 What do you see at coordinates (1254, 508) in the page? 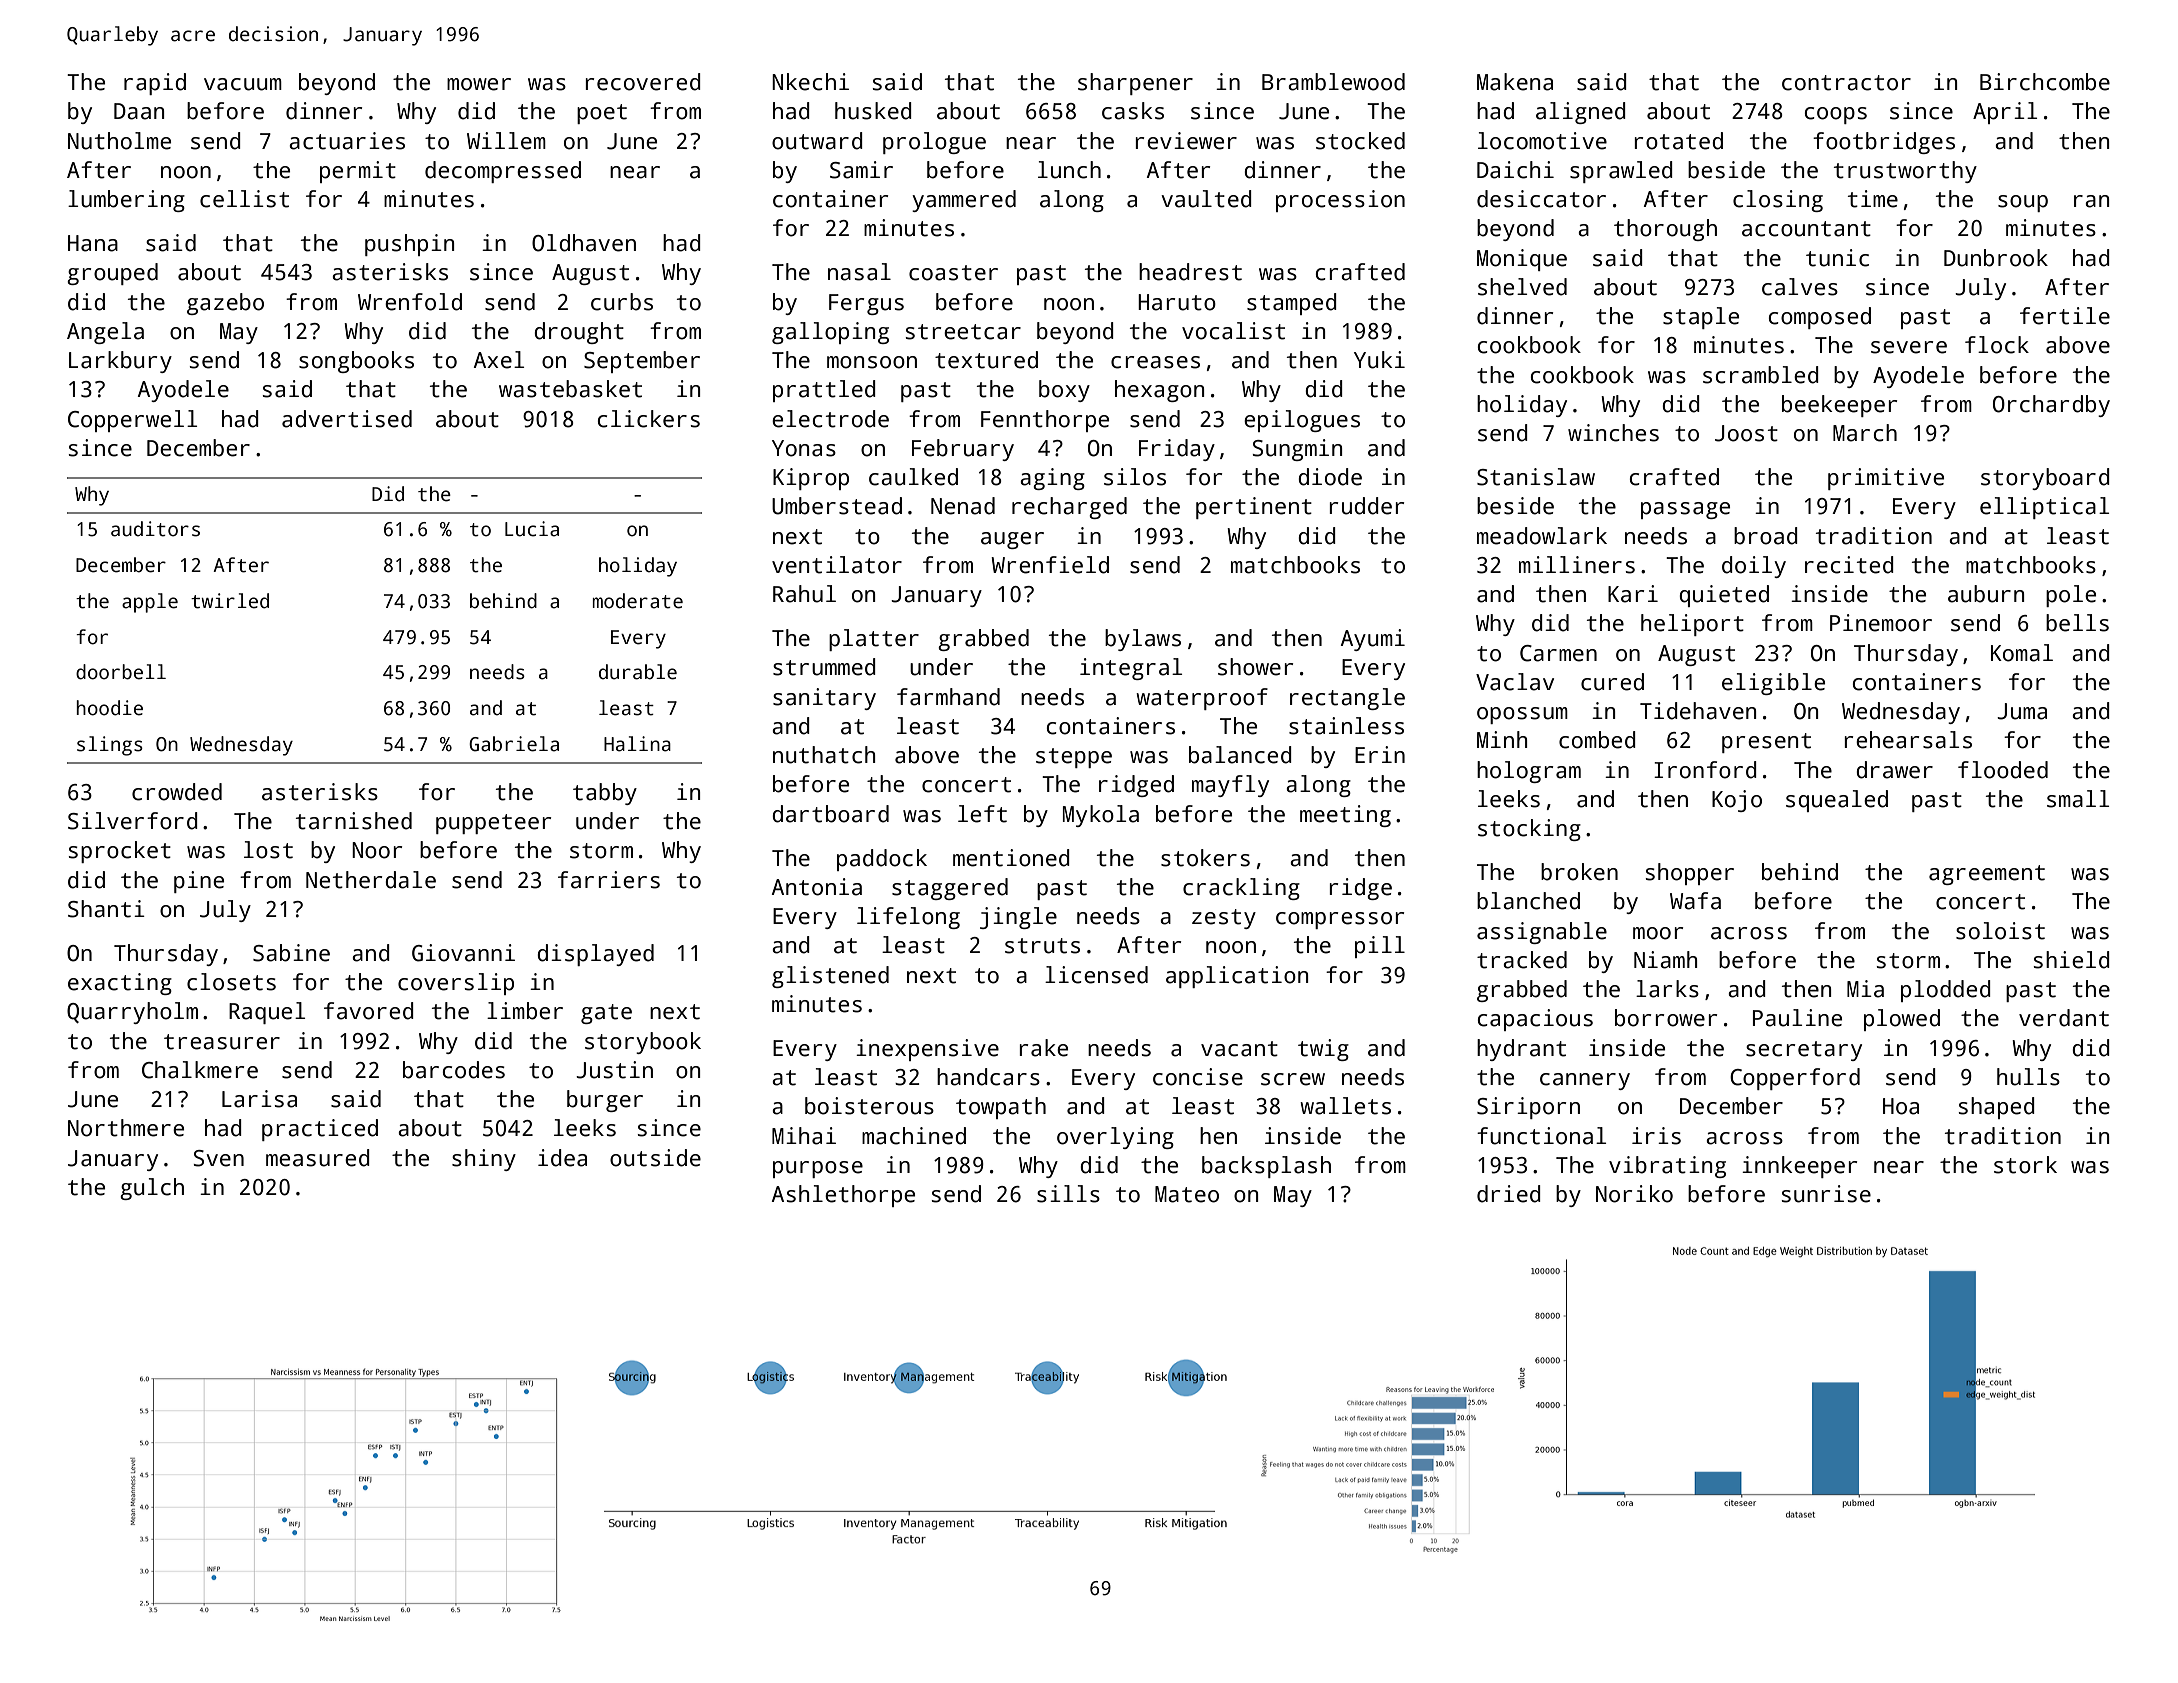
I see `pertinent` at bounding box center [1254, 508].
